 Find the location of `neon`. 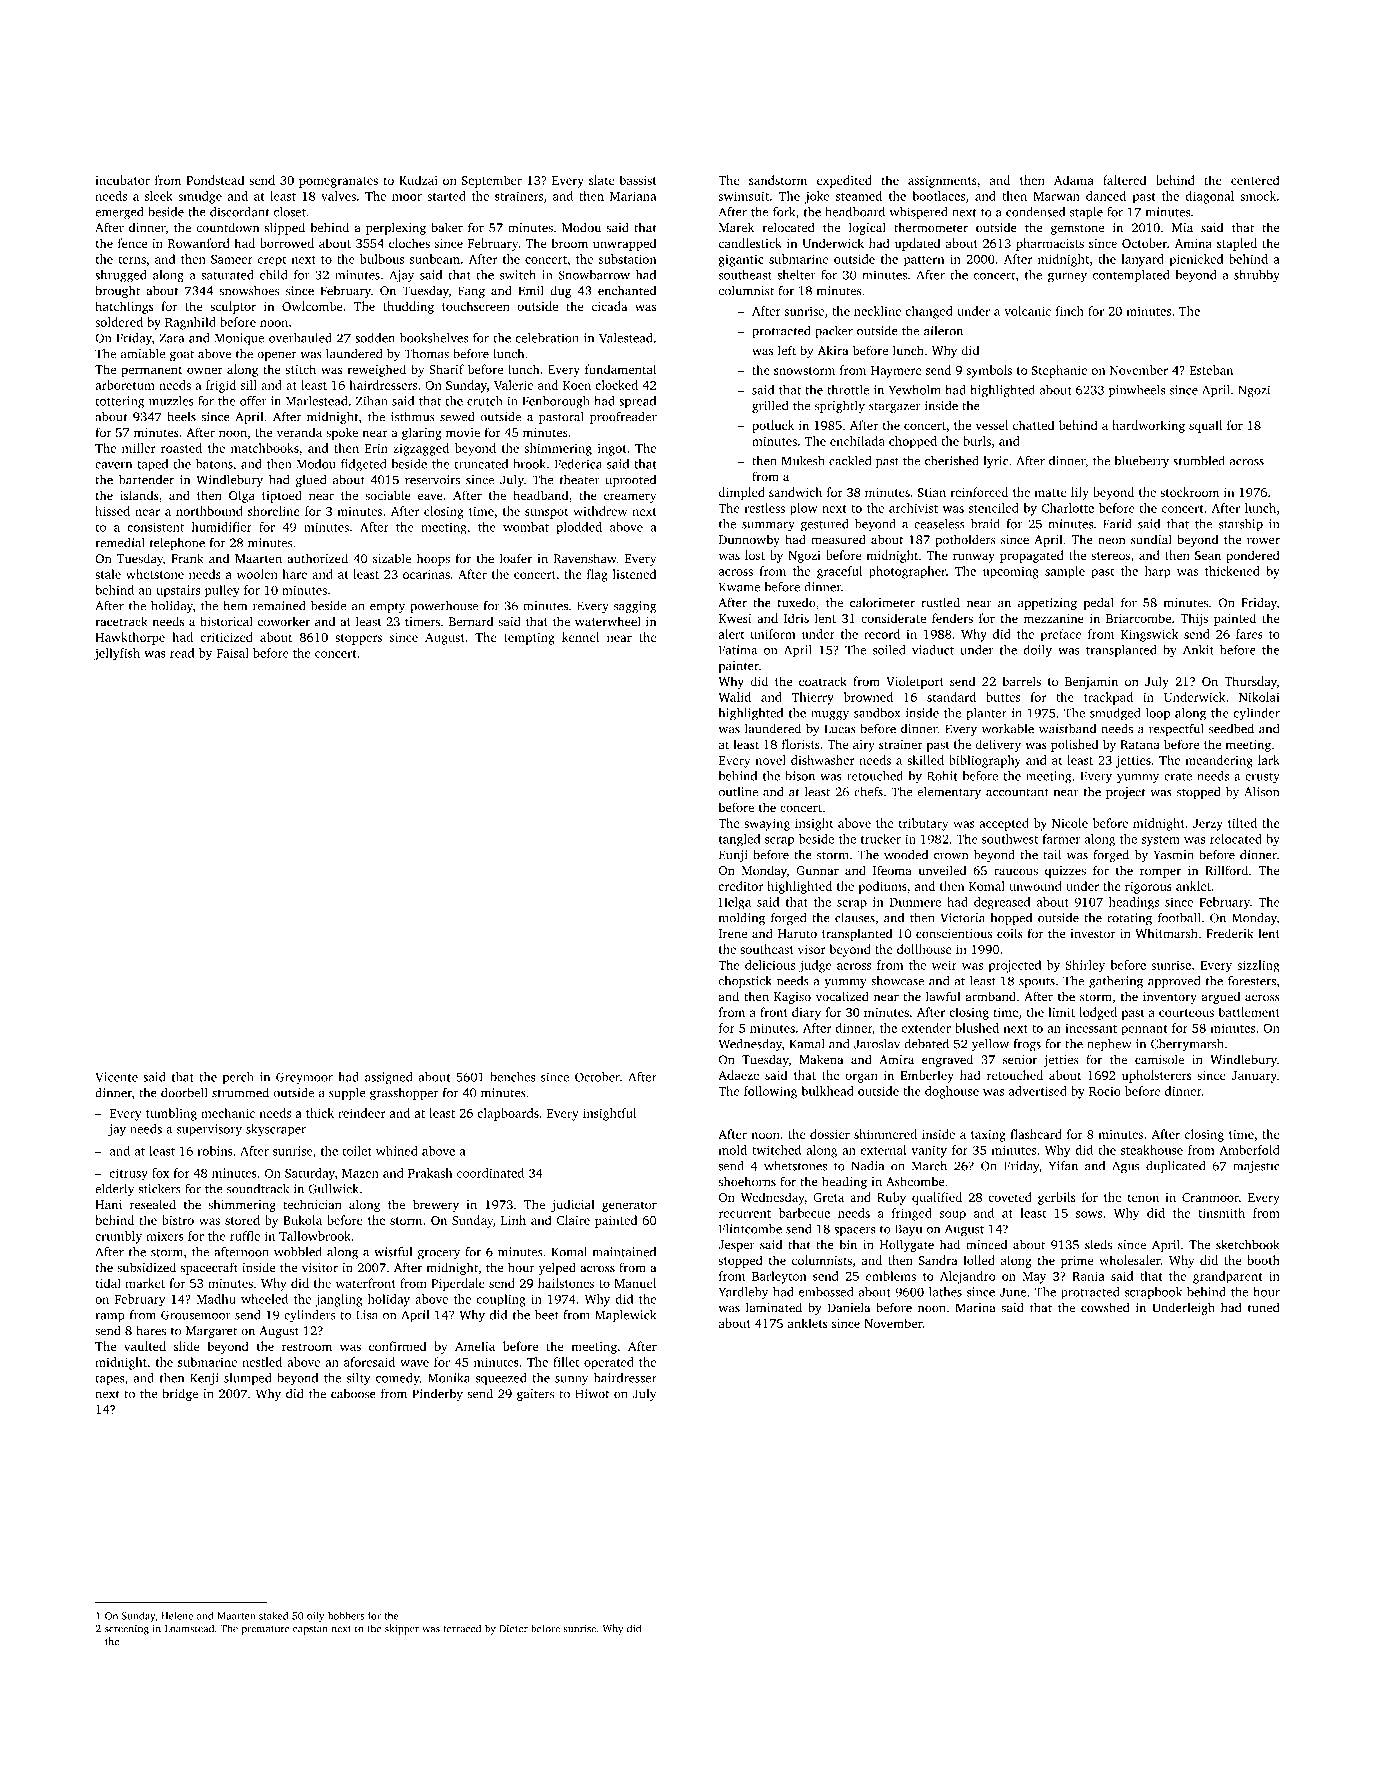

neon is located at coordinates (1111, 541).
